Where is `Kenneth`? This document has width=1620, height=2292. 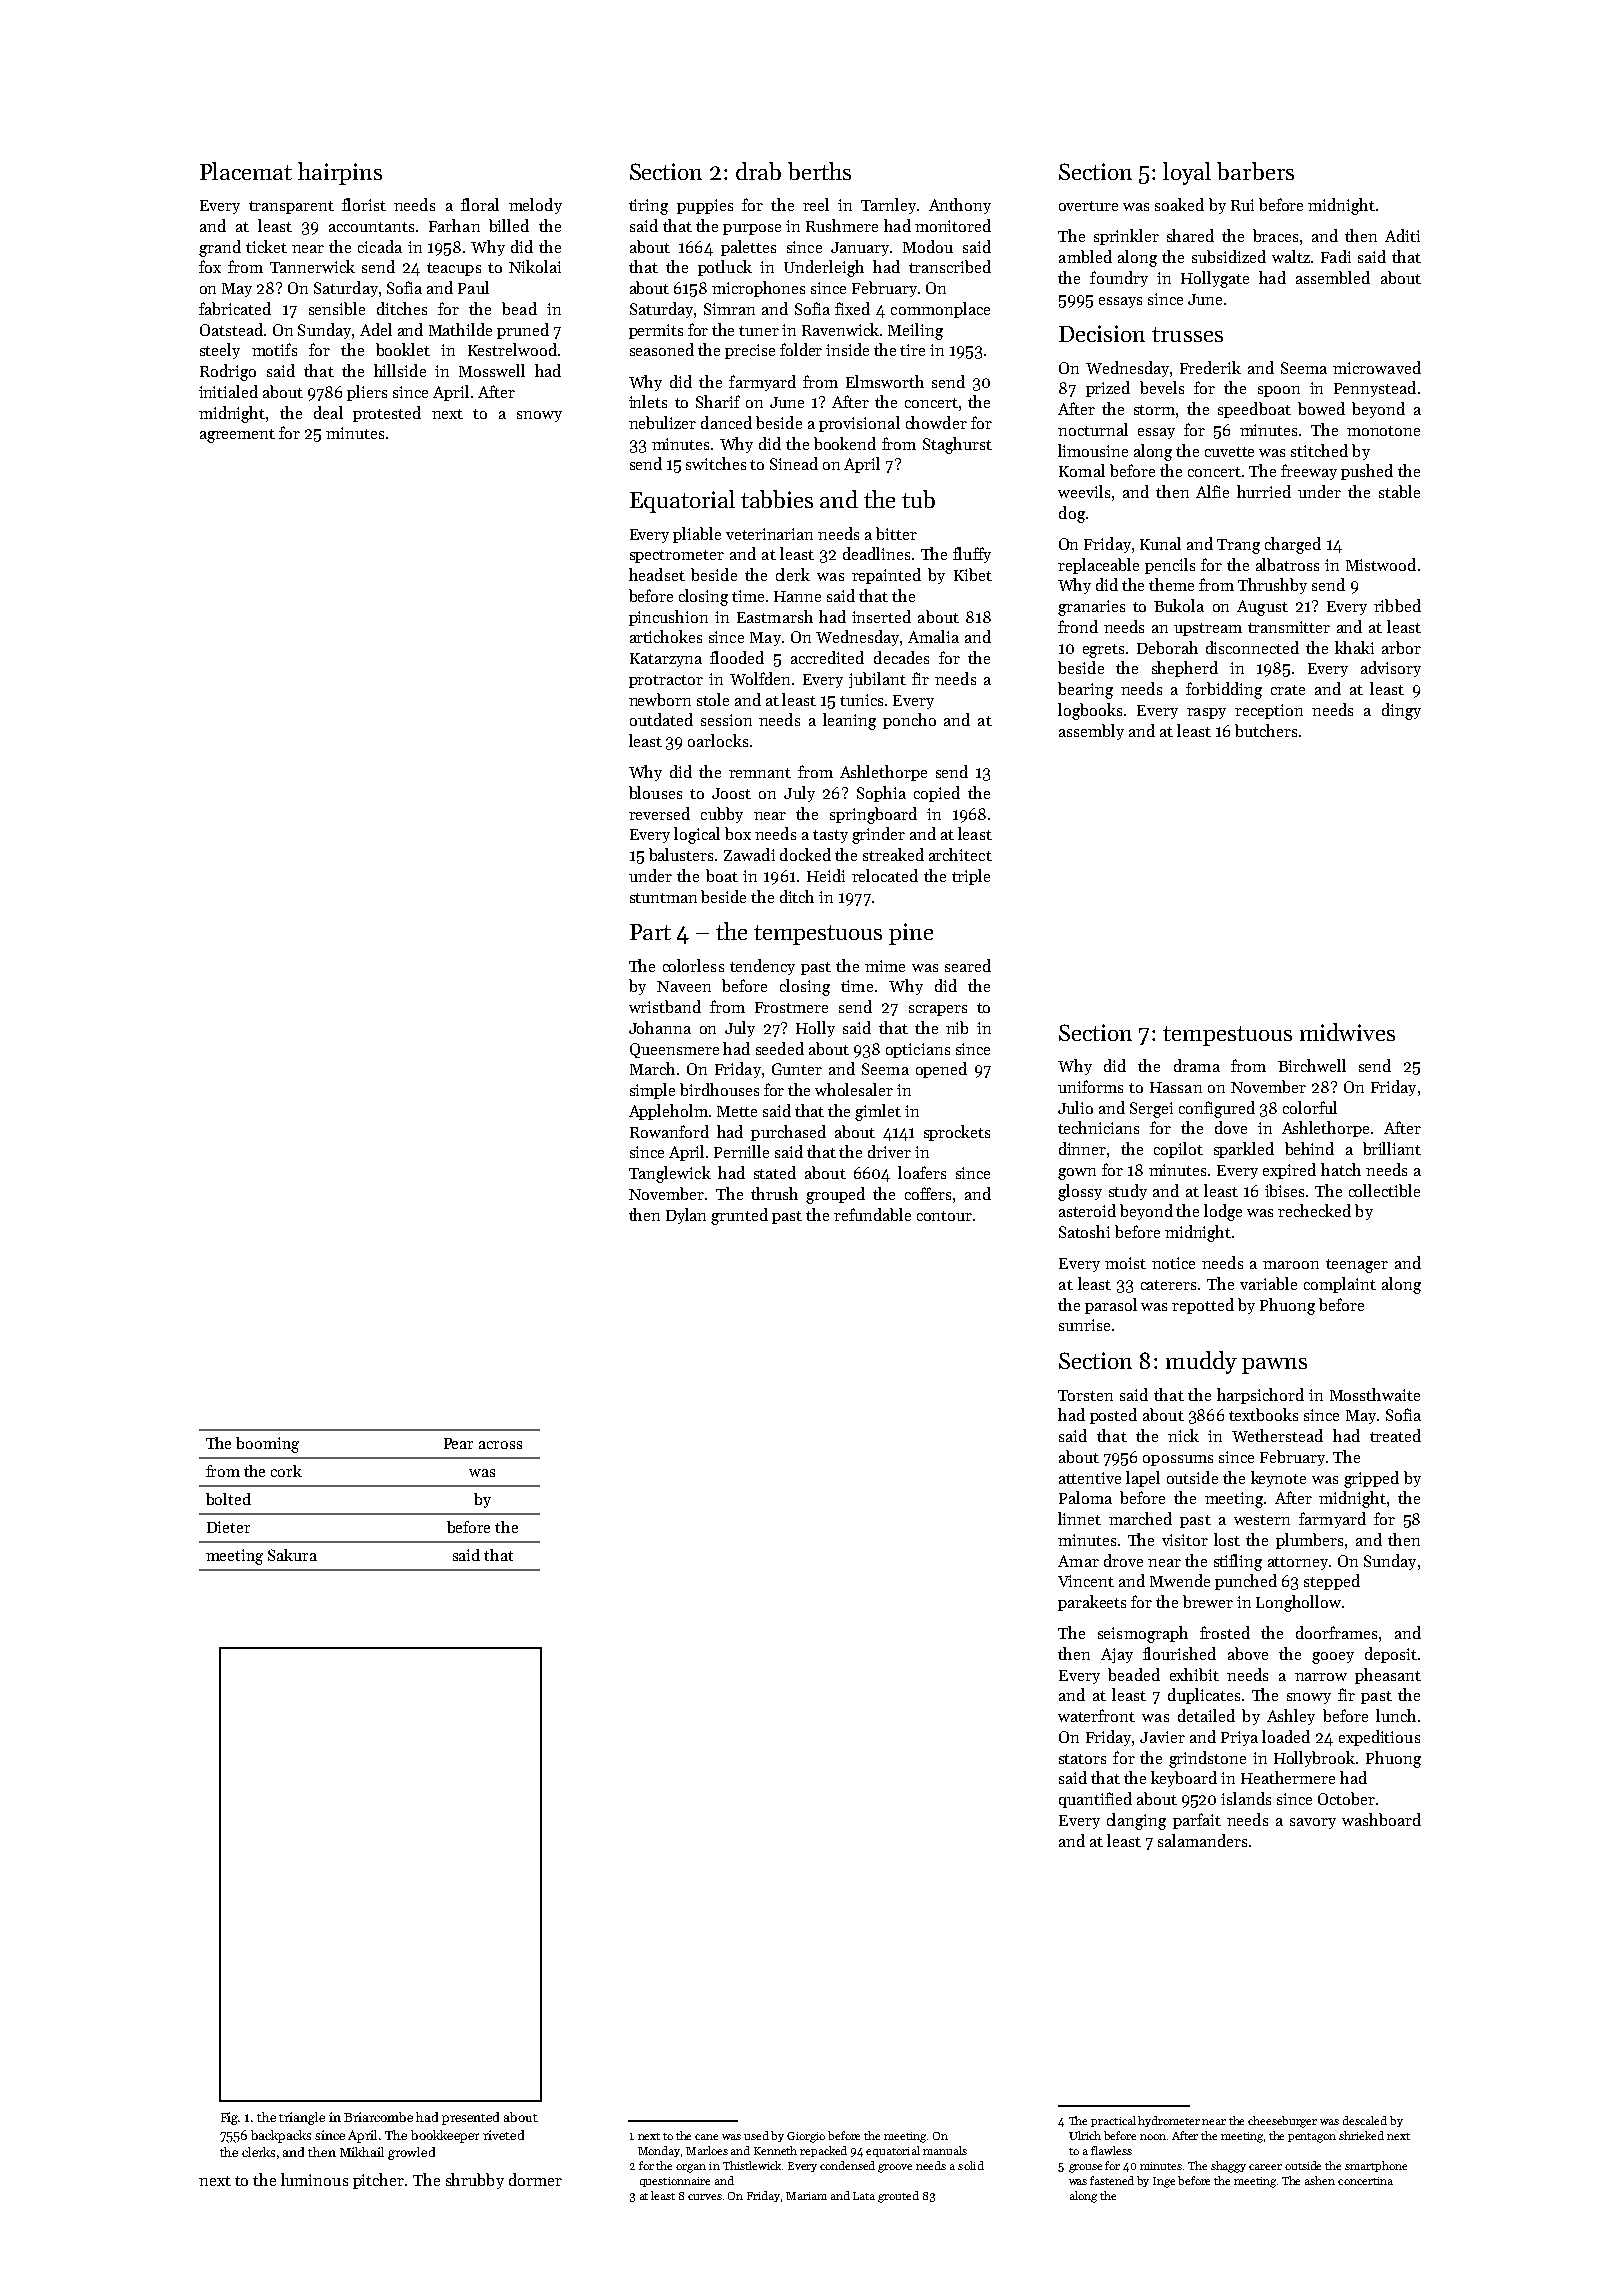
Kenneth is located at coordinates (775, 2150).
